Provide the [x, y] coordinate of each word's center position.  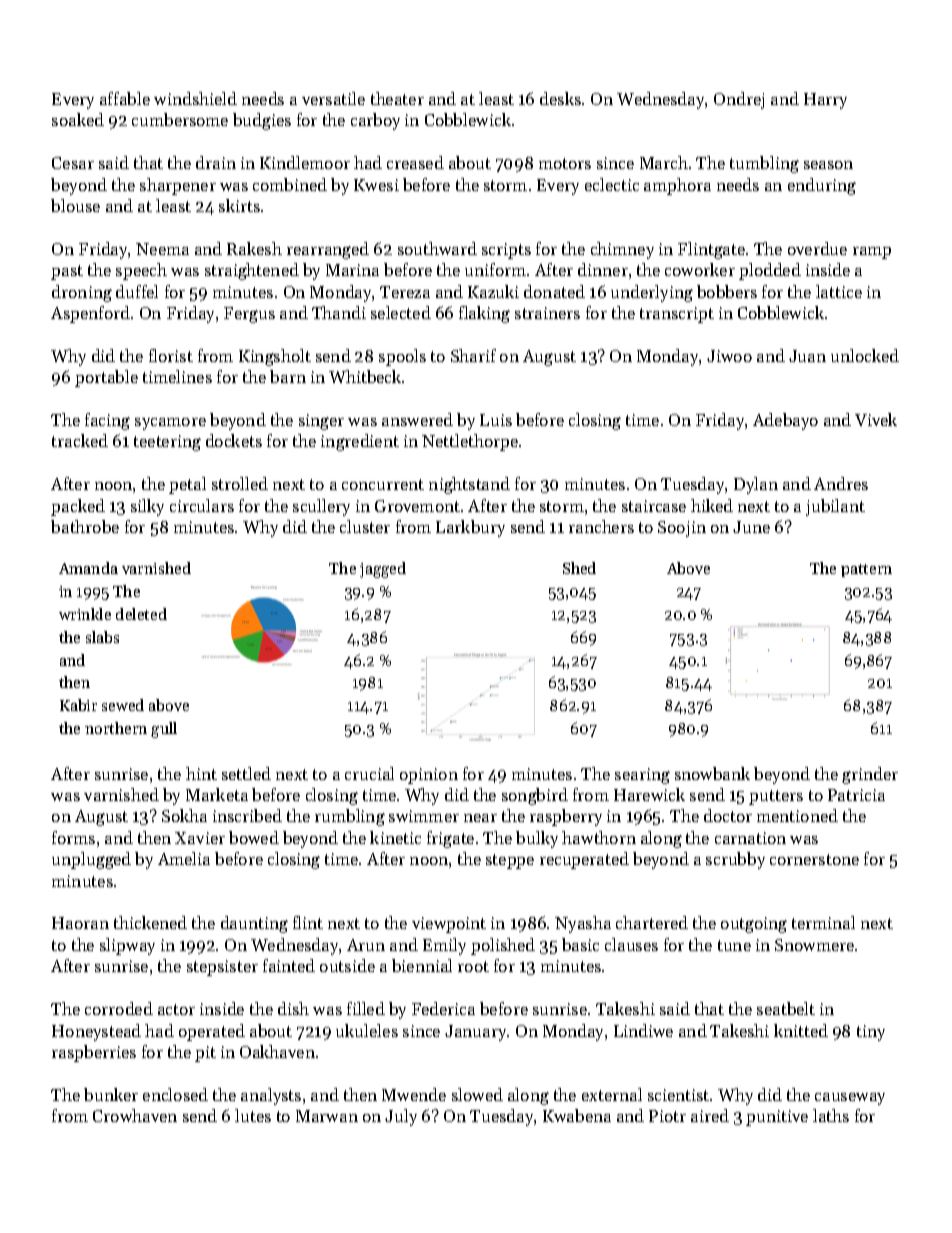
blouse [75, 205]
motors [565, 163]
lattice [839, 291]
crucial [369, 773]
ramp [872, 253]
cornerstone [814, 859]
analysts [271, 1096]
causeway [850, 1099]
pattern [866, 570]
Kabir [78, 705]
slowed [477, 1094]
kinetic [395, 837]
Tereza [405, 292]
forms [73, 837]
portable [106, 378]
